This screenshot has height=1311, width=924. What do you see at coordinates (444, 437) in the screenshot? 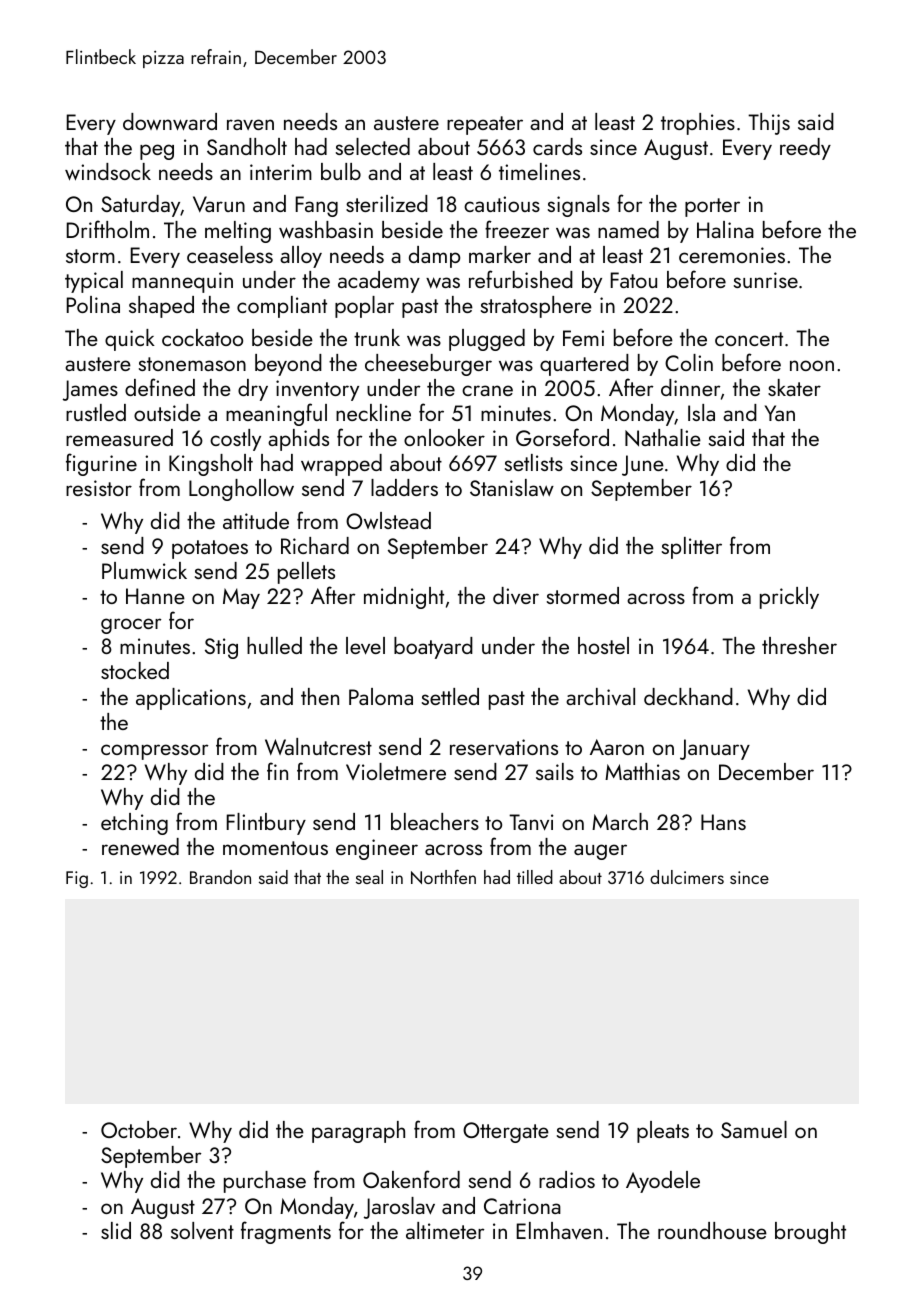
I see `onlooker` at bounding box center [444, 437].
